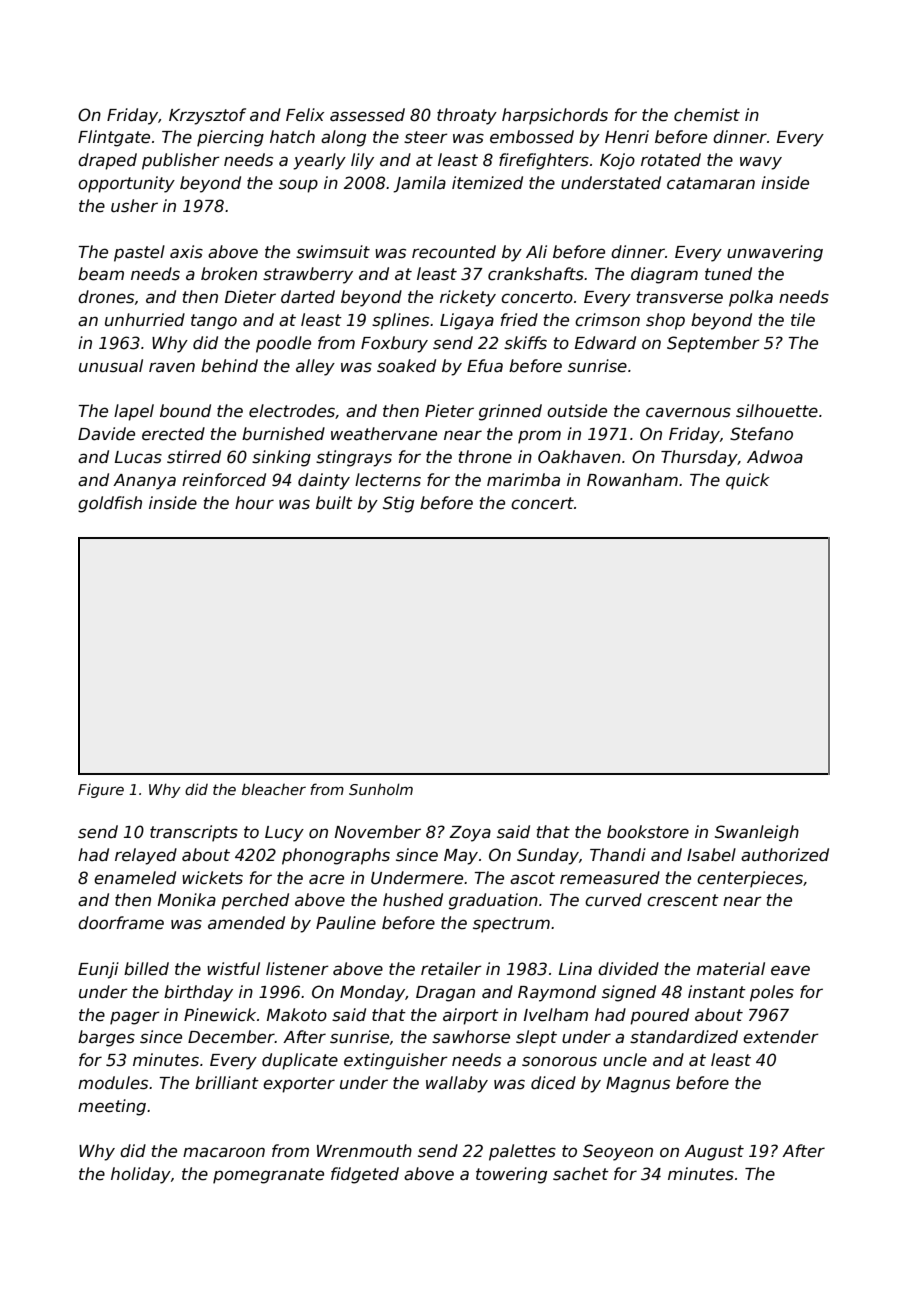  Describe the element at coordinates (664, 275) in the document. I see `diagram` at that location.
